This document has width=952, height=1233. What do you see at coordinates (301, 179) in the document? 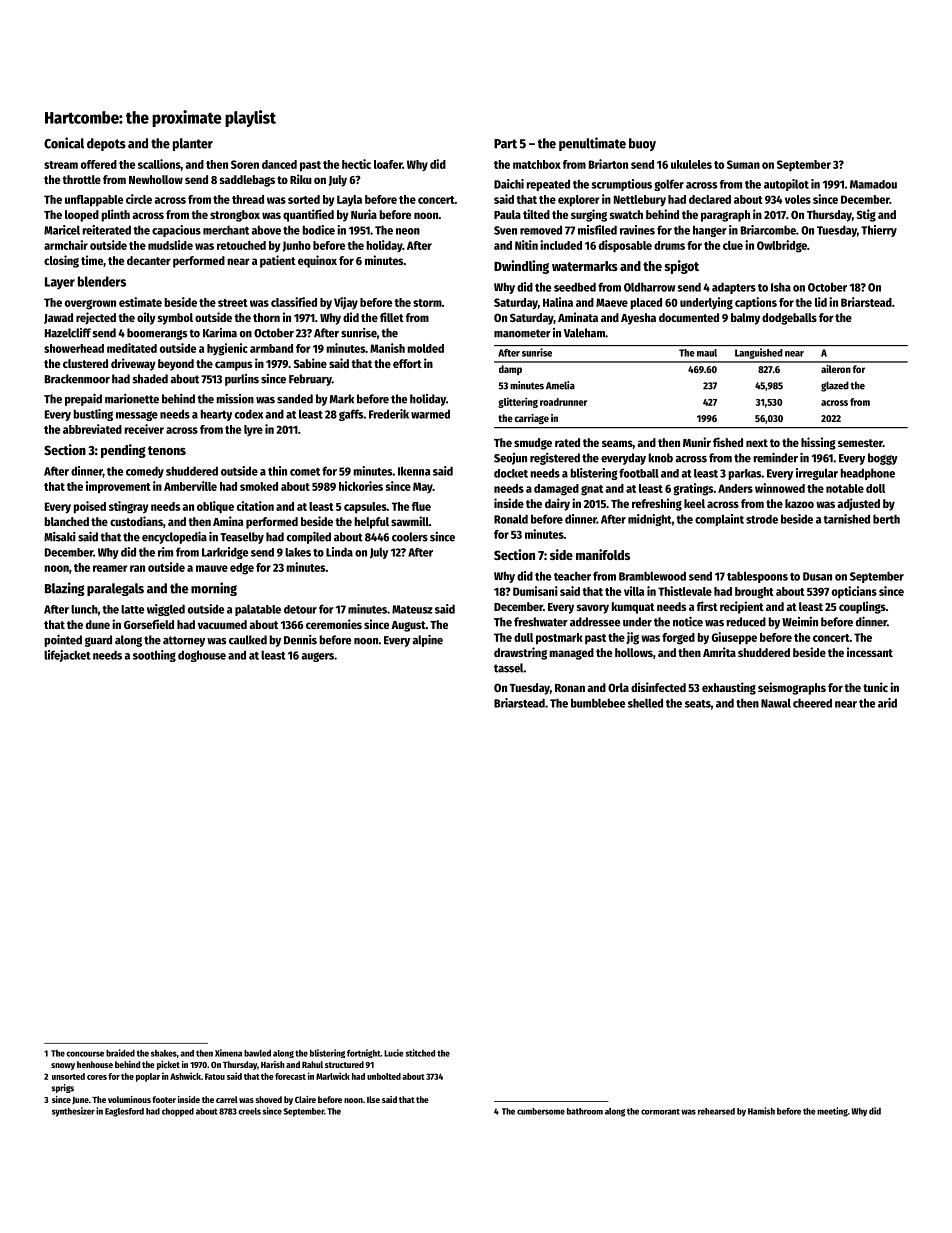
I see `Riku` at bounding box center [301, 179].
